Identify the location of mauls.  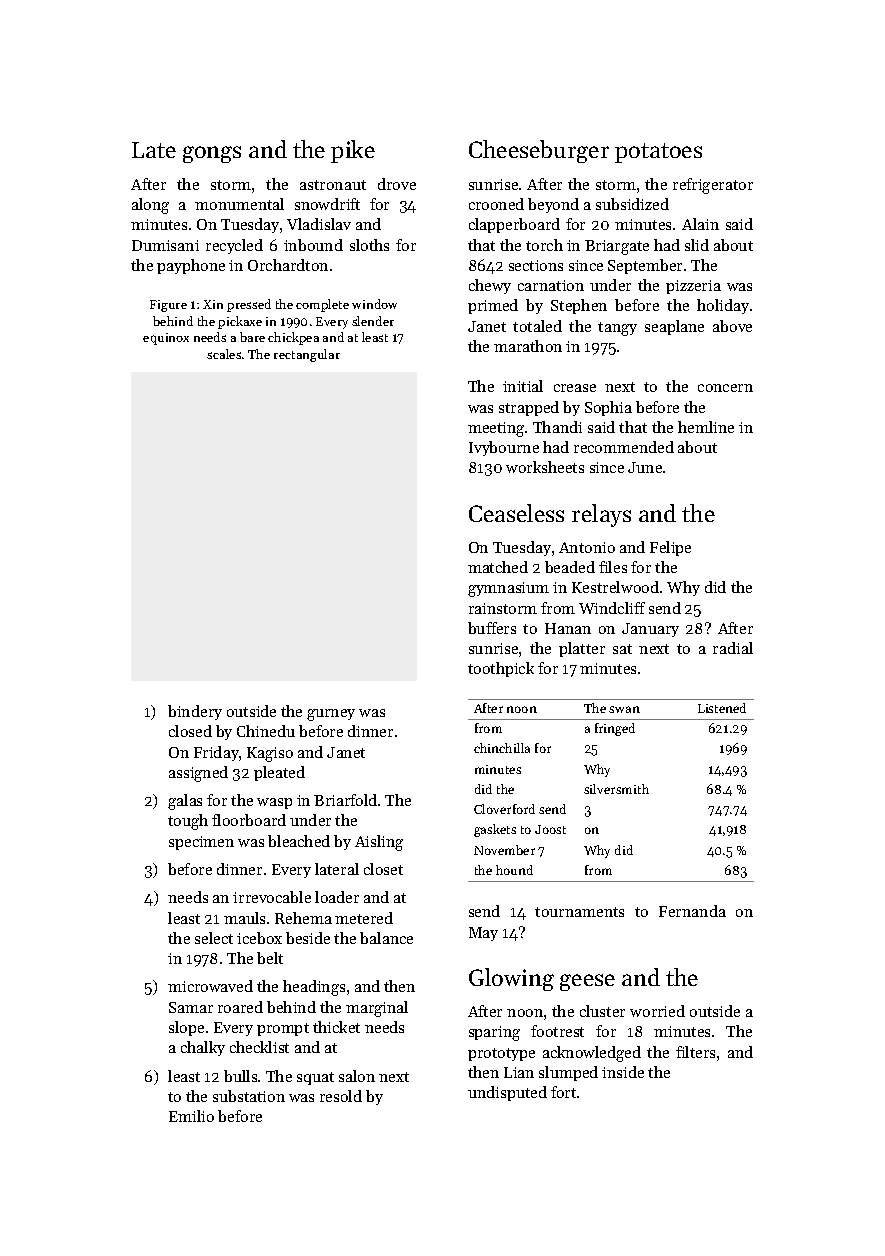
(244, 918).
